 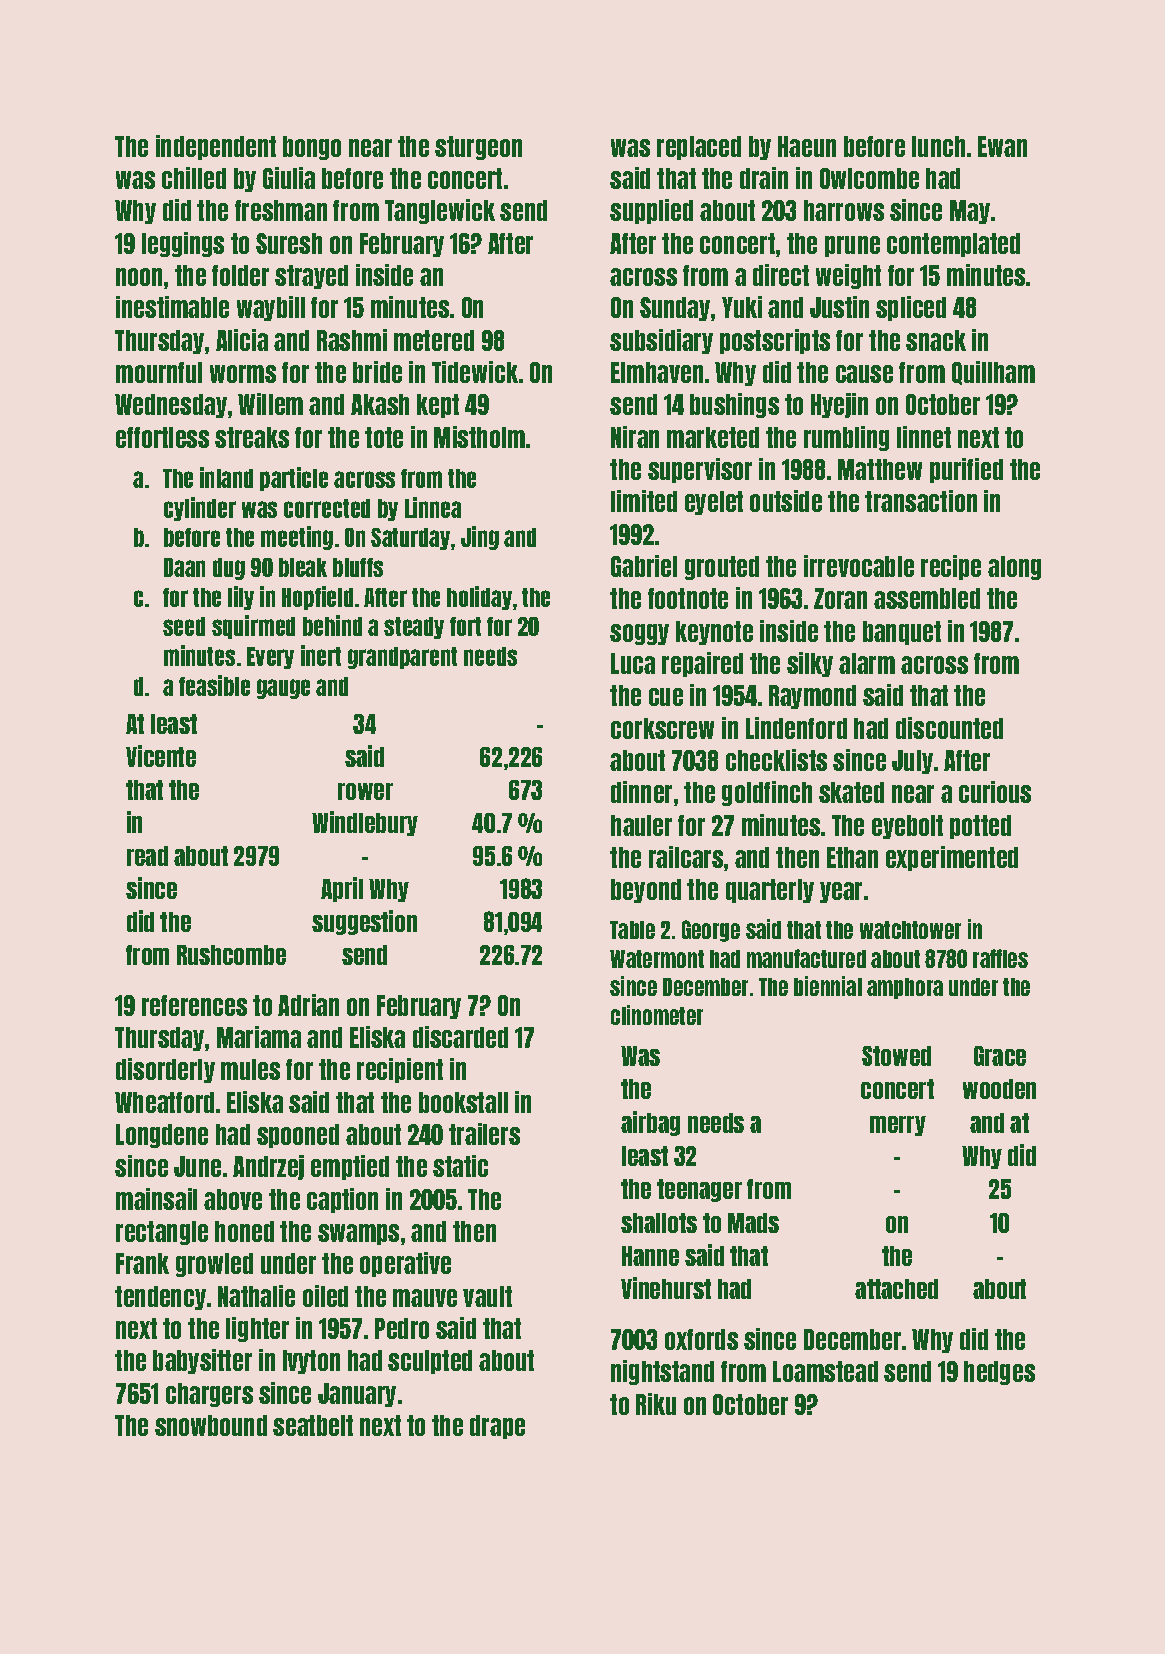 What do you see at coordinates (460, 1166) in the document?
I see `static` at bounding box center [460, 1166].
